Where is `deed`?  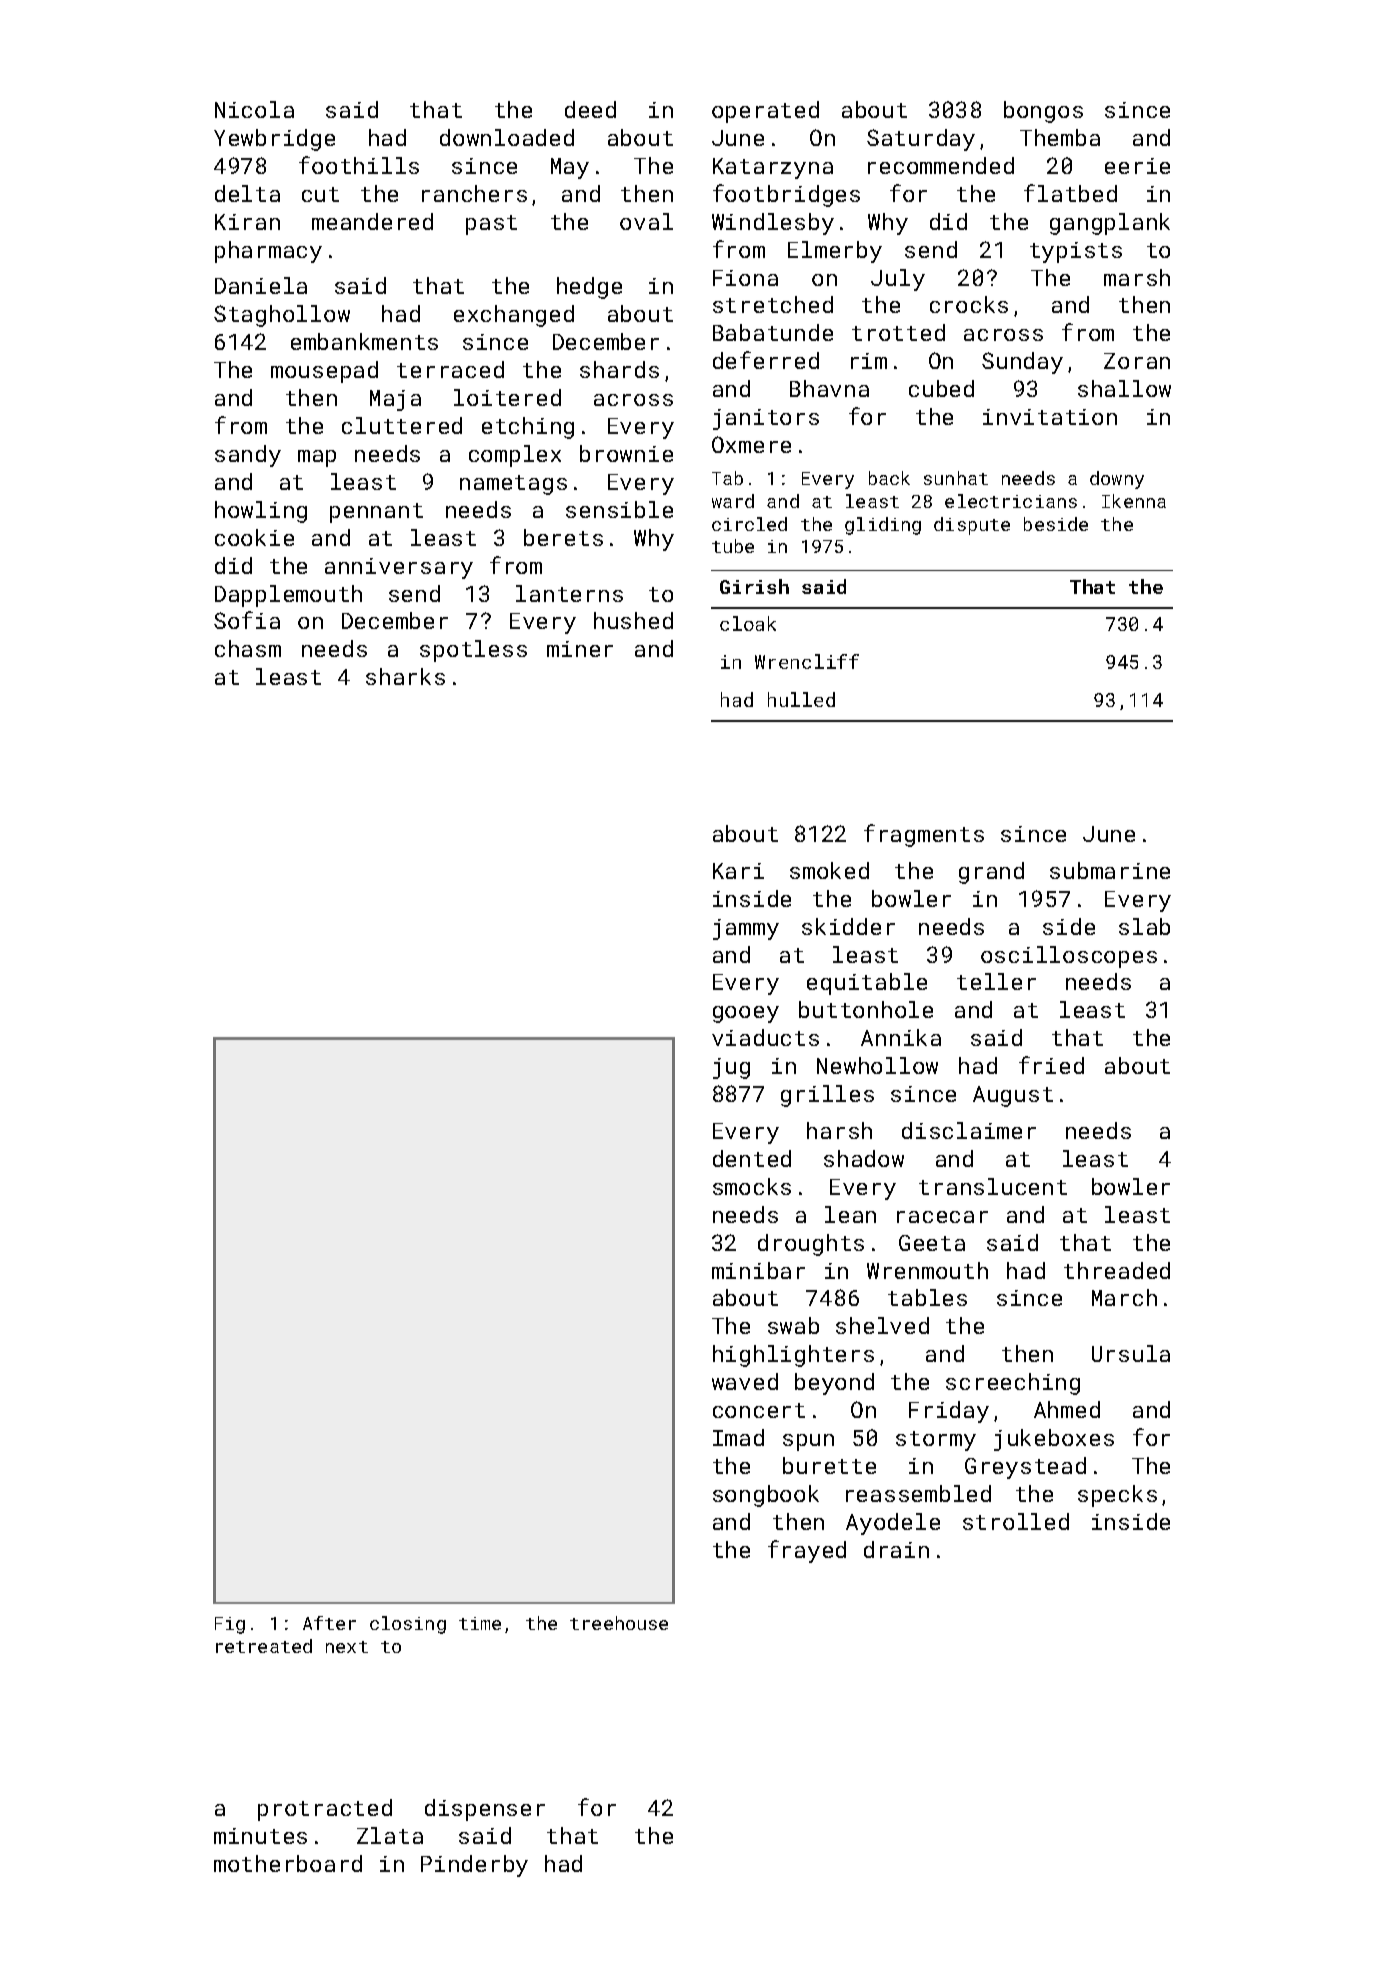 deed is located at coordinates (590, 109).
